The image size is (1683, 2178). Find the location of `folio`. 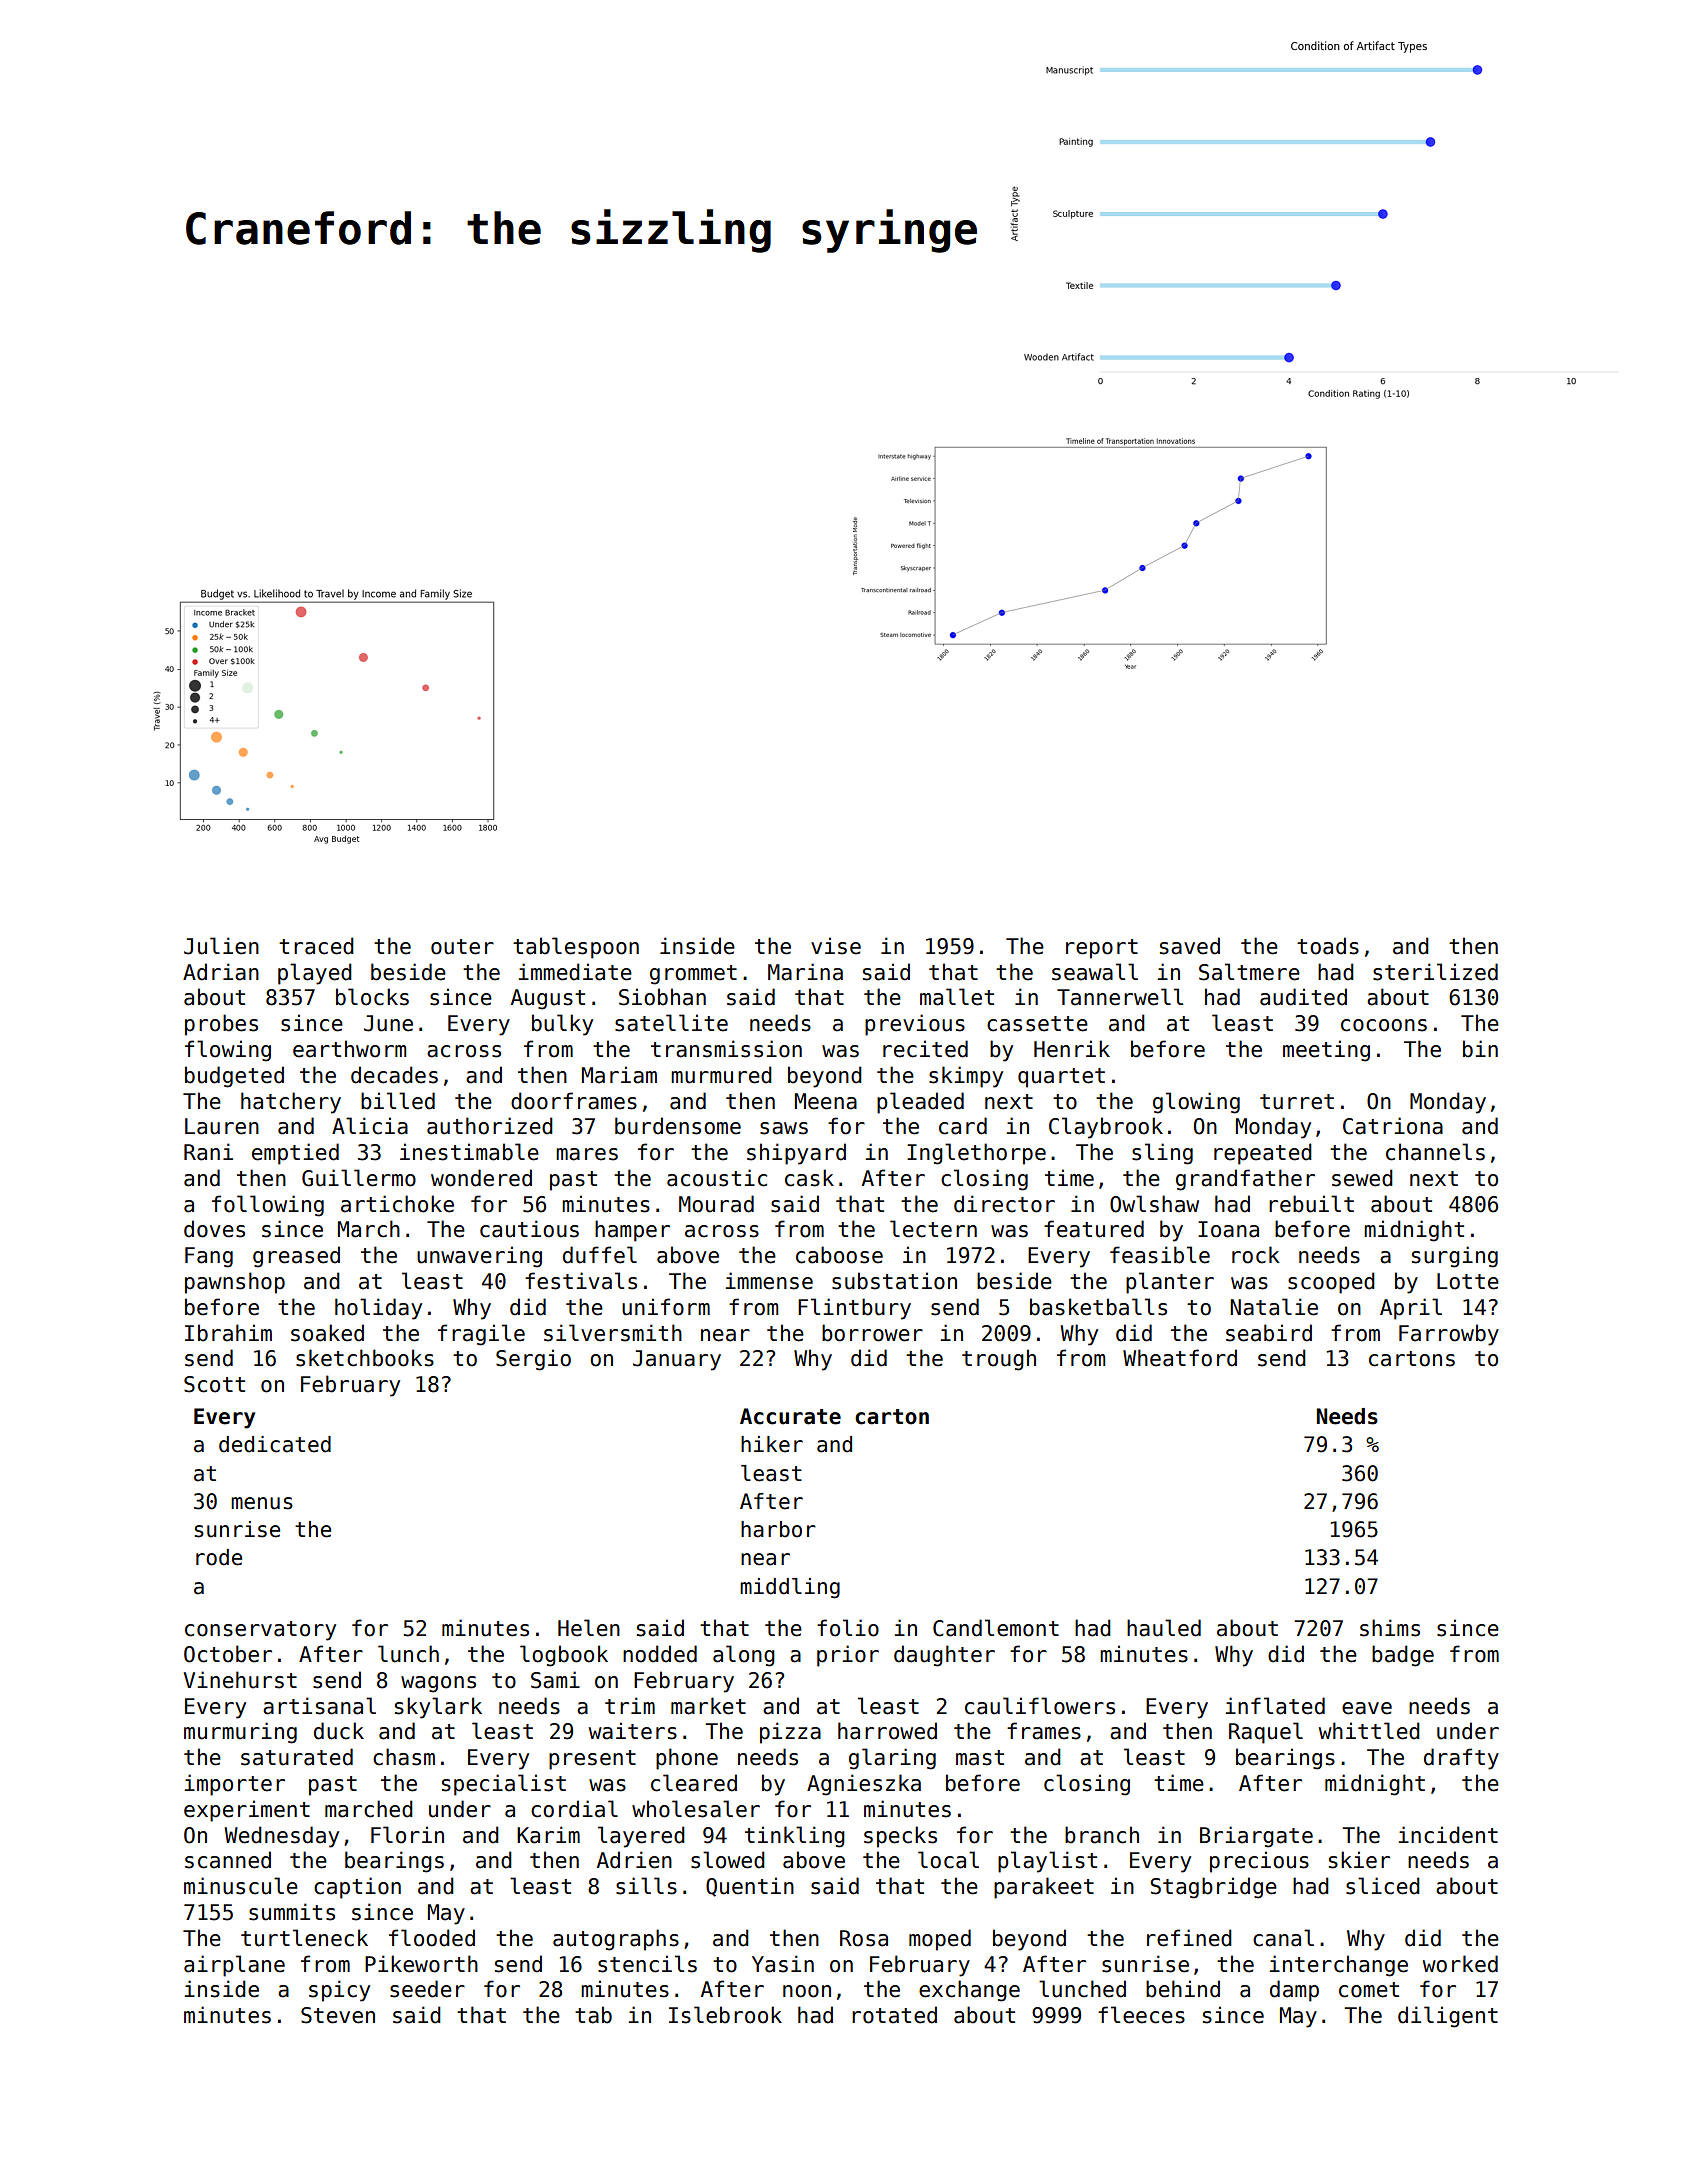

folio is located at coordinates (848, 1628).
